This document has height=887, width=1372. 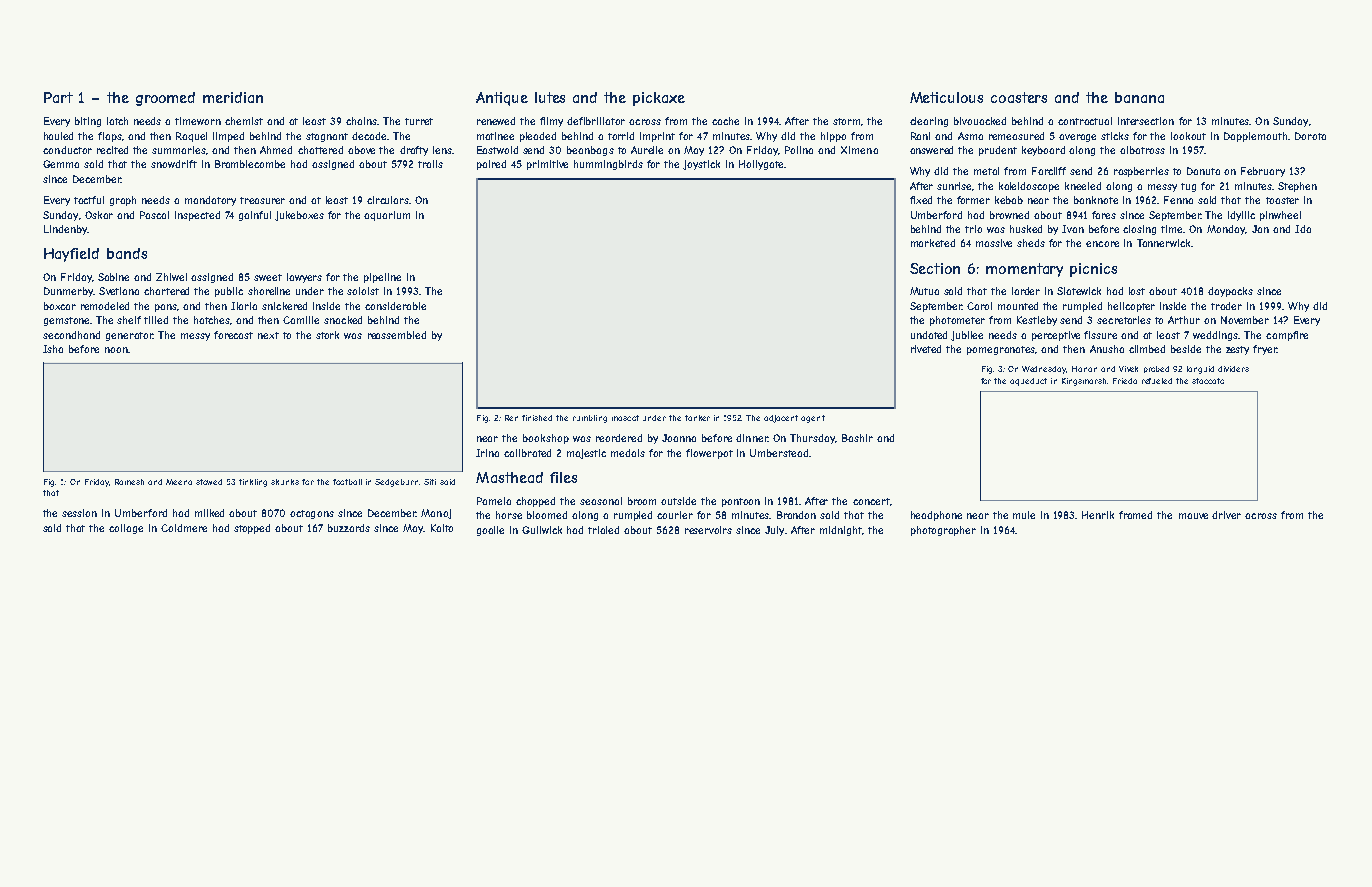 I want to click on fryer, so click(x=1265, y=350).
